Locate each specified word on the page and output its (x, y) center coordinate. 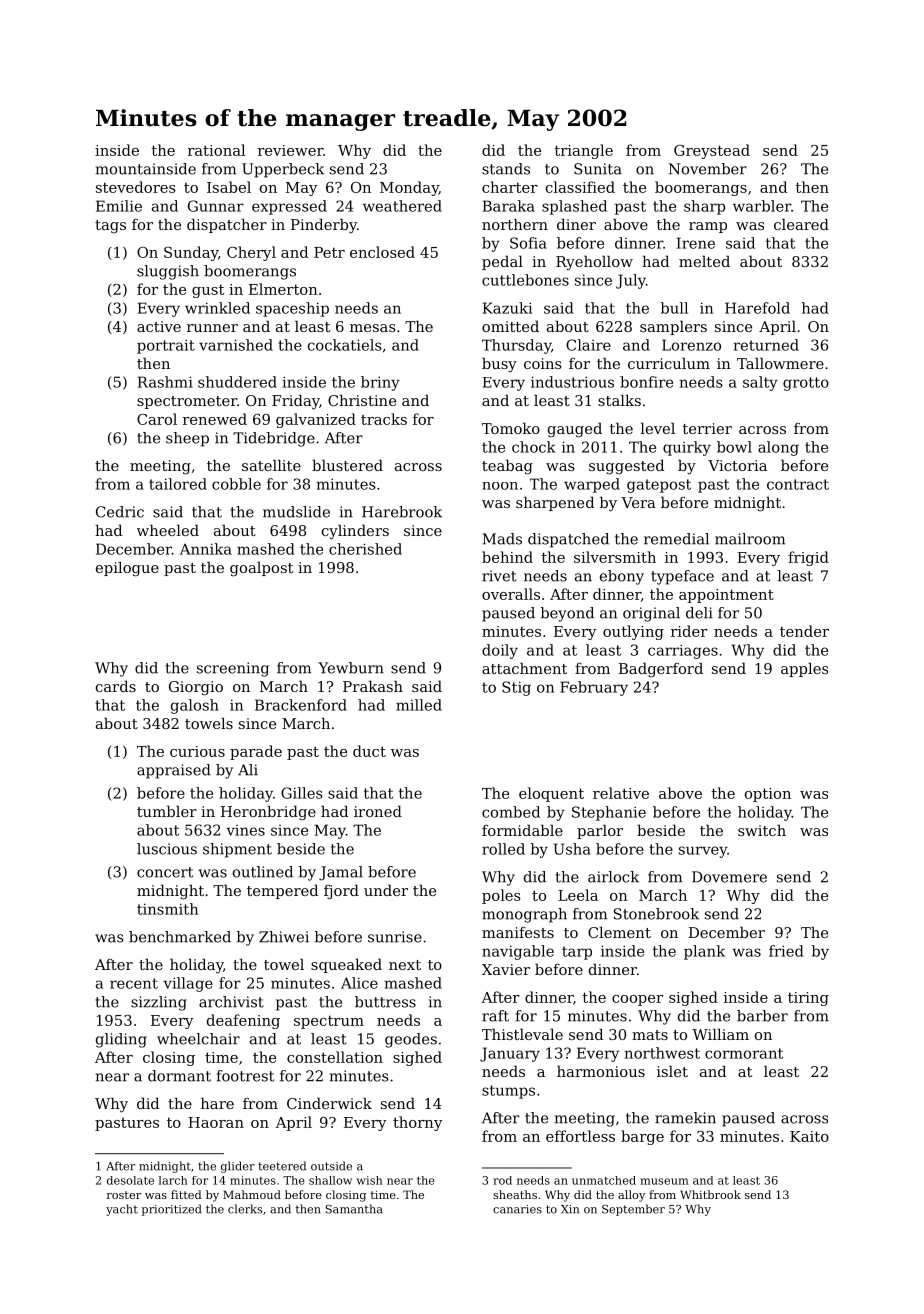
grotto (806, 384)
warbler (762, 206)
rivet (499, 576)
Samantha (354, 1209)
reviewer (290, 150)
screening (233, 669)
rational (216, 150)
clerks (245, 1209)
